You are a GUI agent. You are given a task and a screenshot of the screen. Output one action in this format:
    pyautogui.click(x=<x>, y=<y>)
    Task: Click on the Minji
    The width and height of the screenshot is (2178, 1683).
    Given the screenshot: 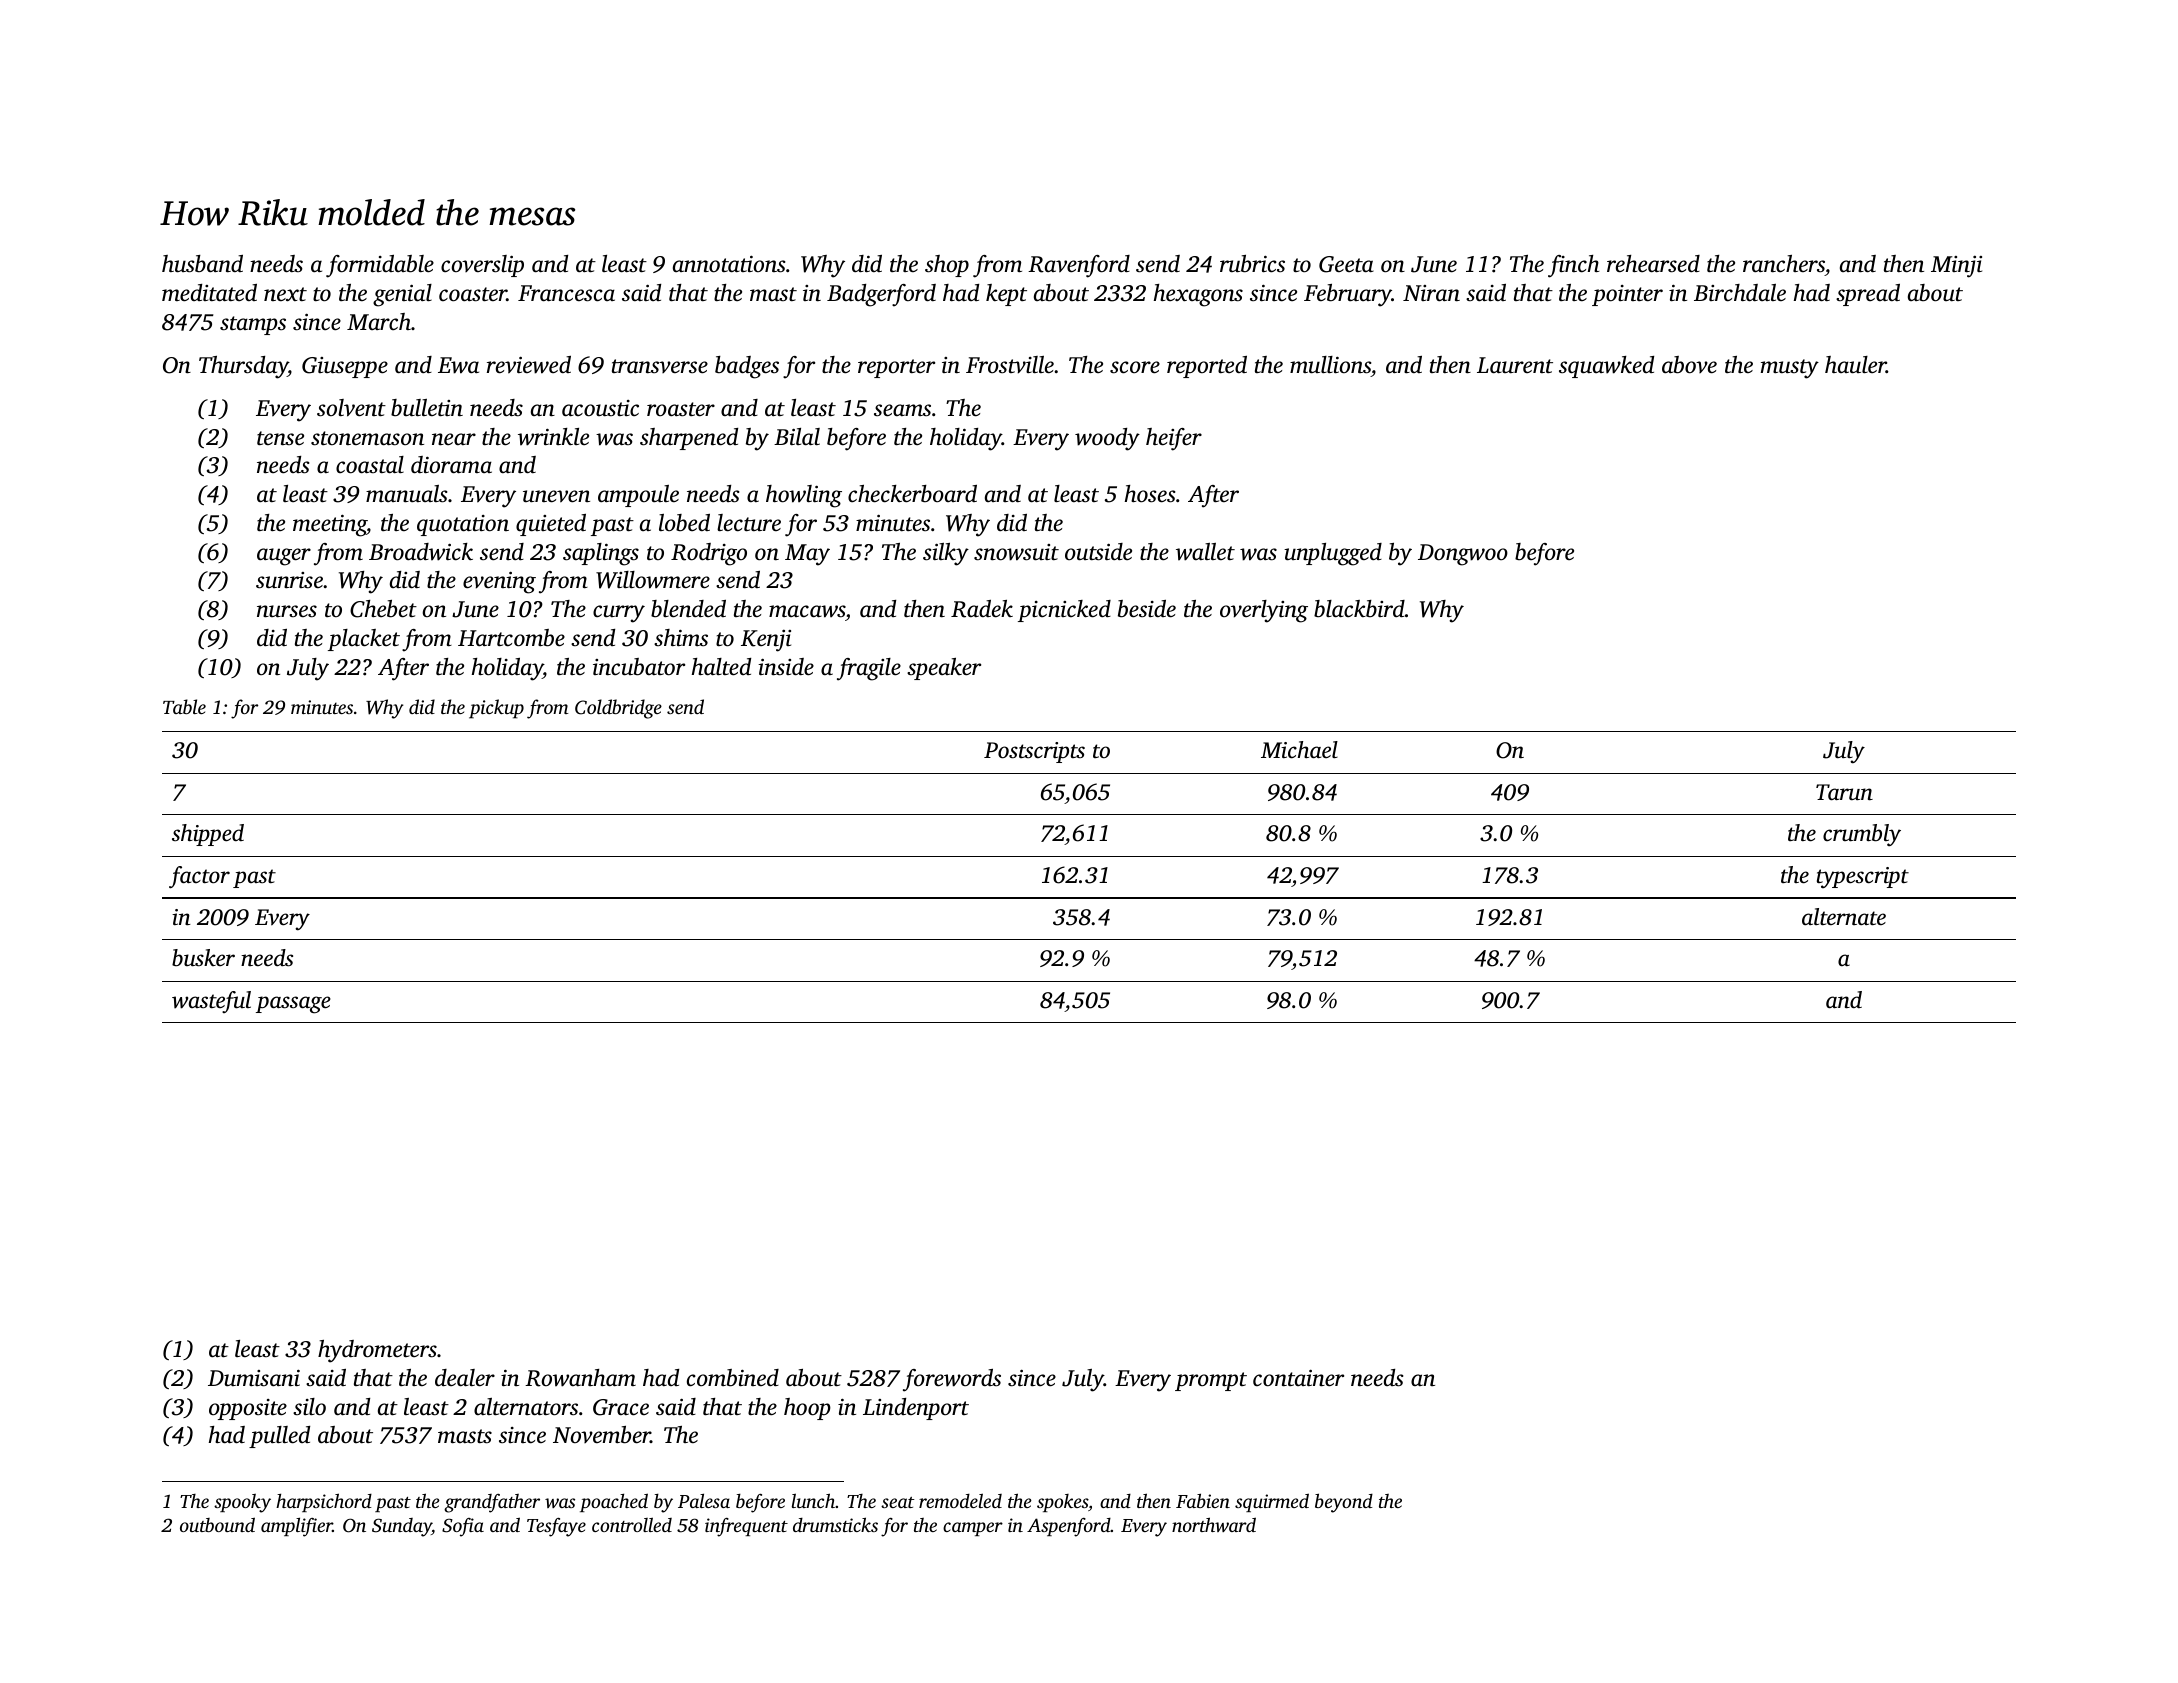 What is the action you would take?
    pyautogui.click(x=1956, y=266)
